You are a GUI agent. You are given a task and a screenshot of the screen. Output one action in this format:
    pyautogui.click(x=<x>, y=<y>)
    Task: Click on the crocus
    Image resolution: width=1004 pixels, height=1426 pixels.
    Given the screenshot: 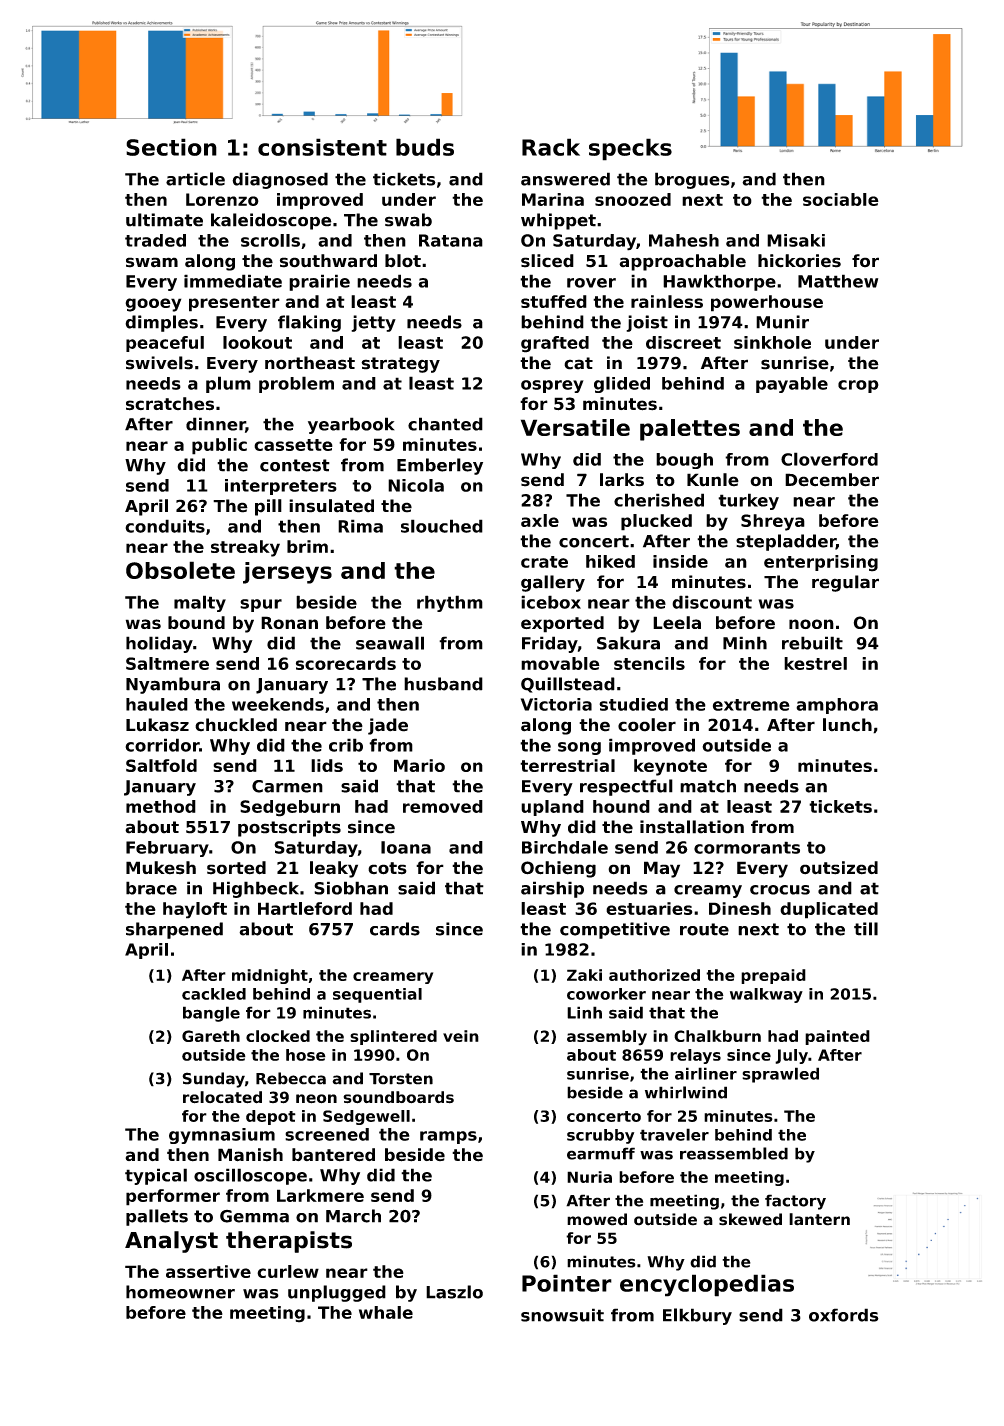 What is the action you would take?
    pyautogui.click(x=780, y=890)
